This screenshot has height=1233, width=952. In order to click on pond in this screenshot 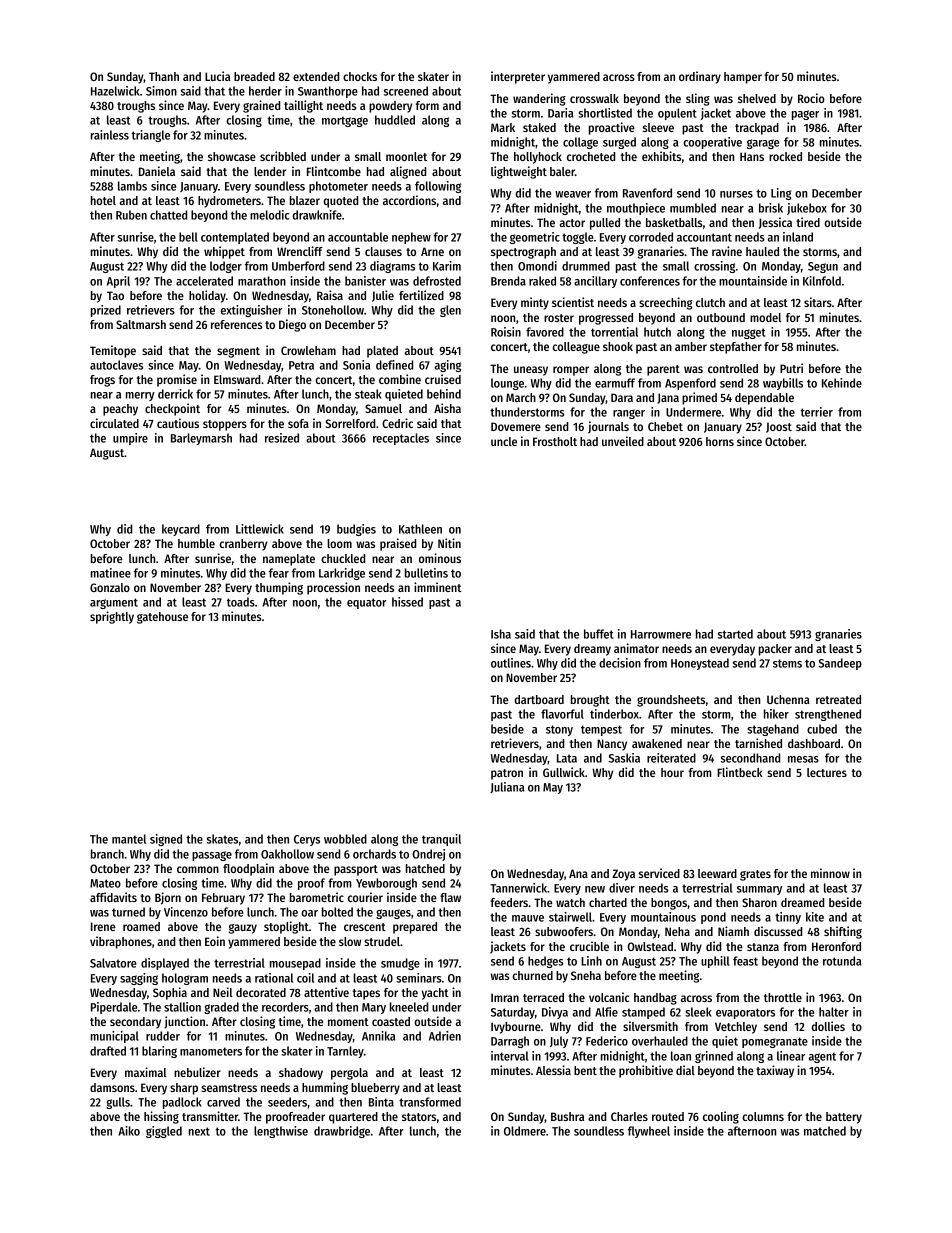, I will do `click(713, 918)`.
